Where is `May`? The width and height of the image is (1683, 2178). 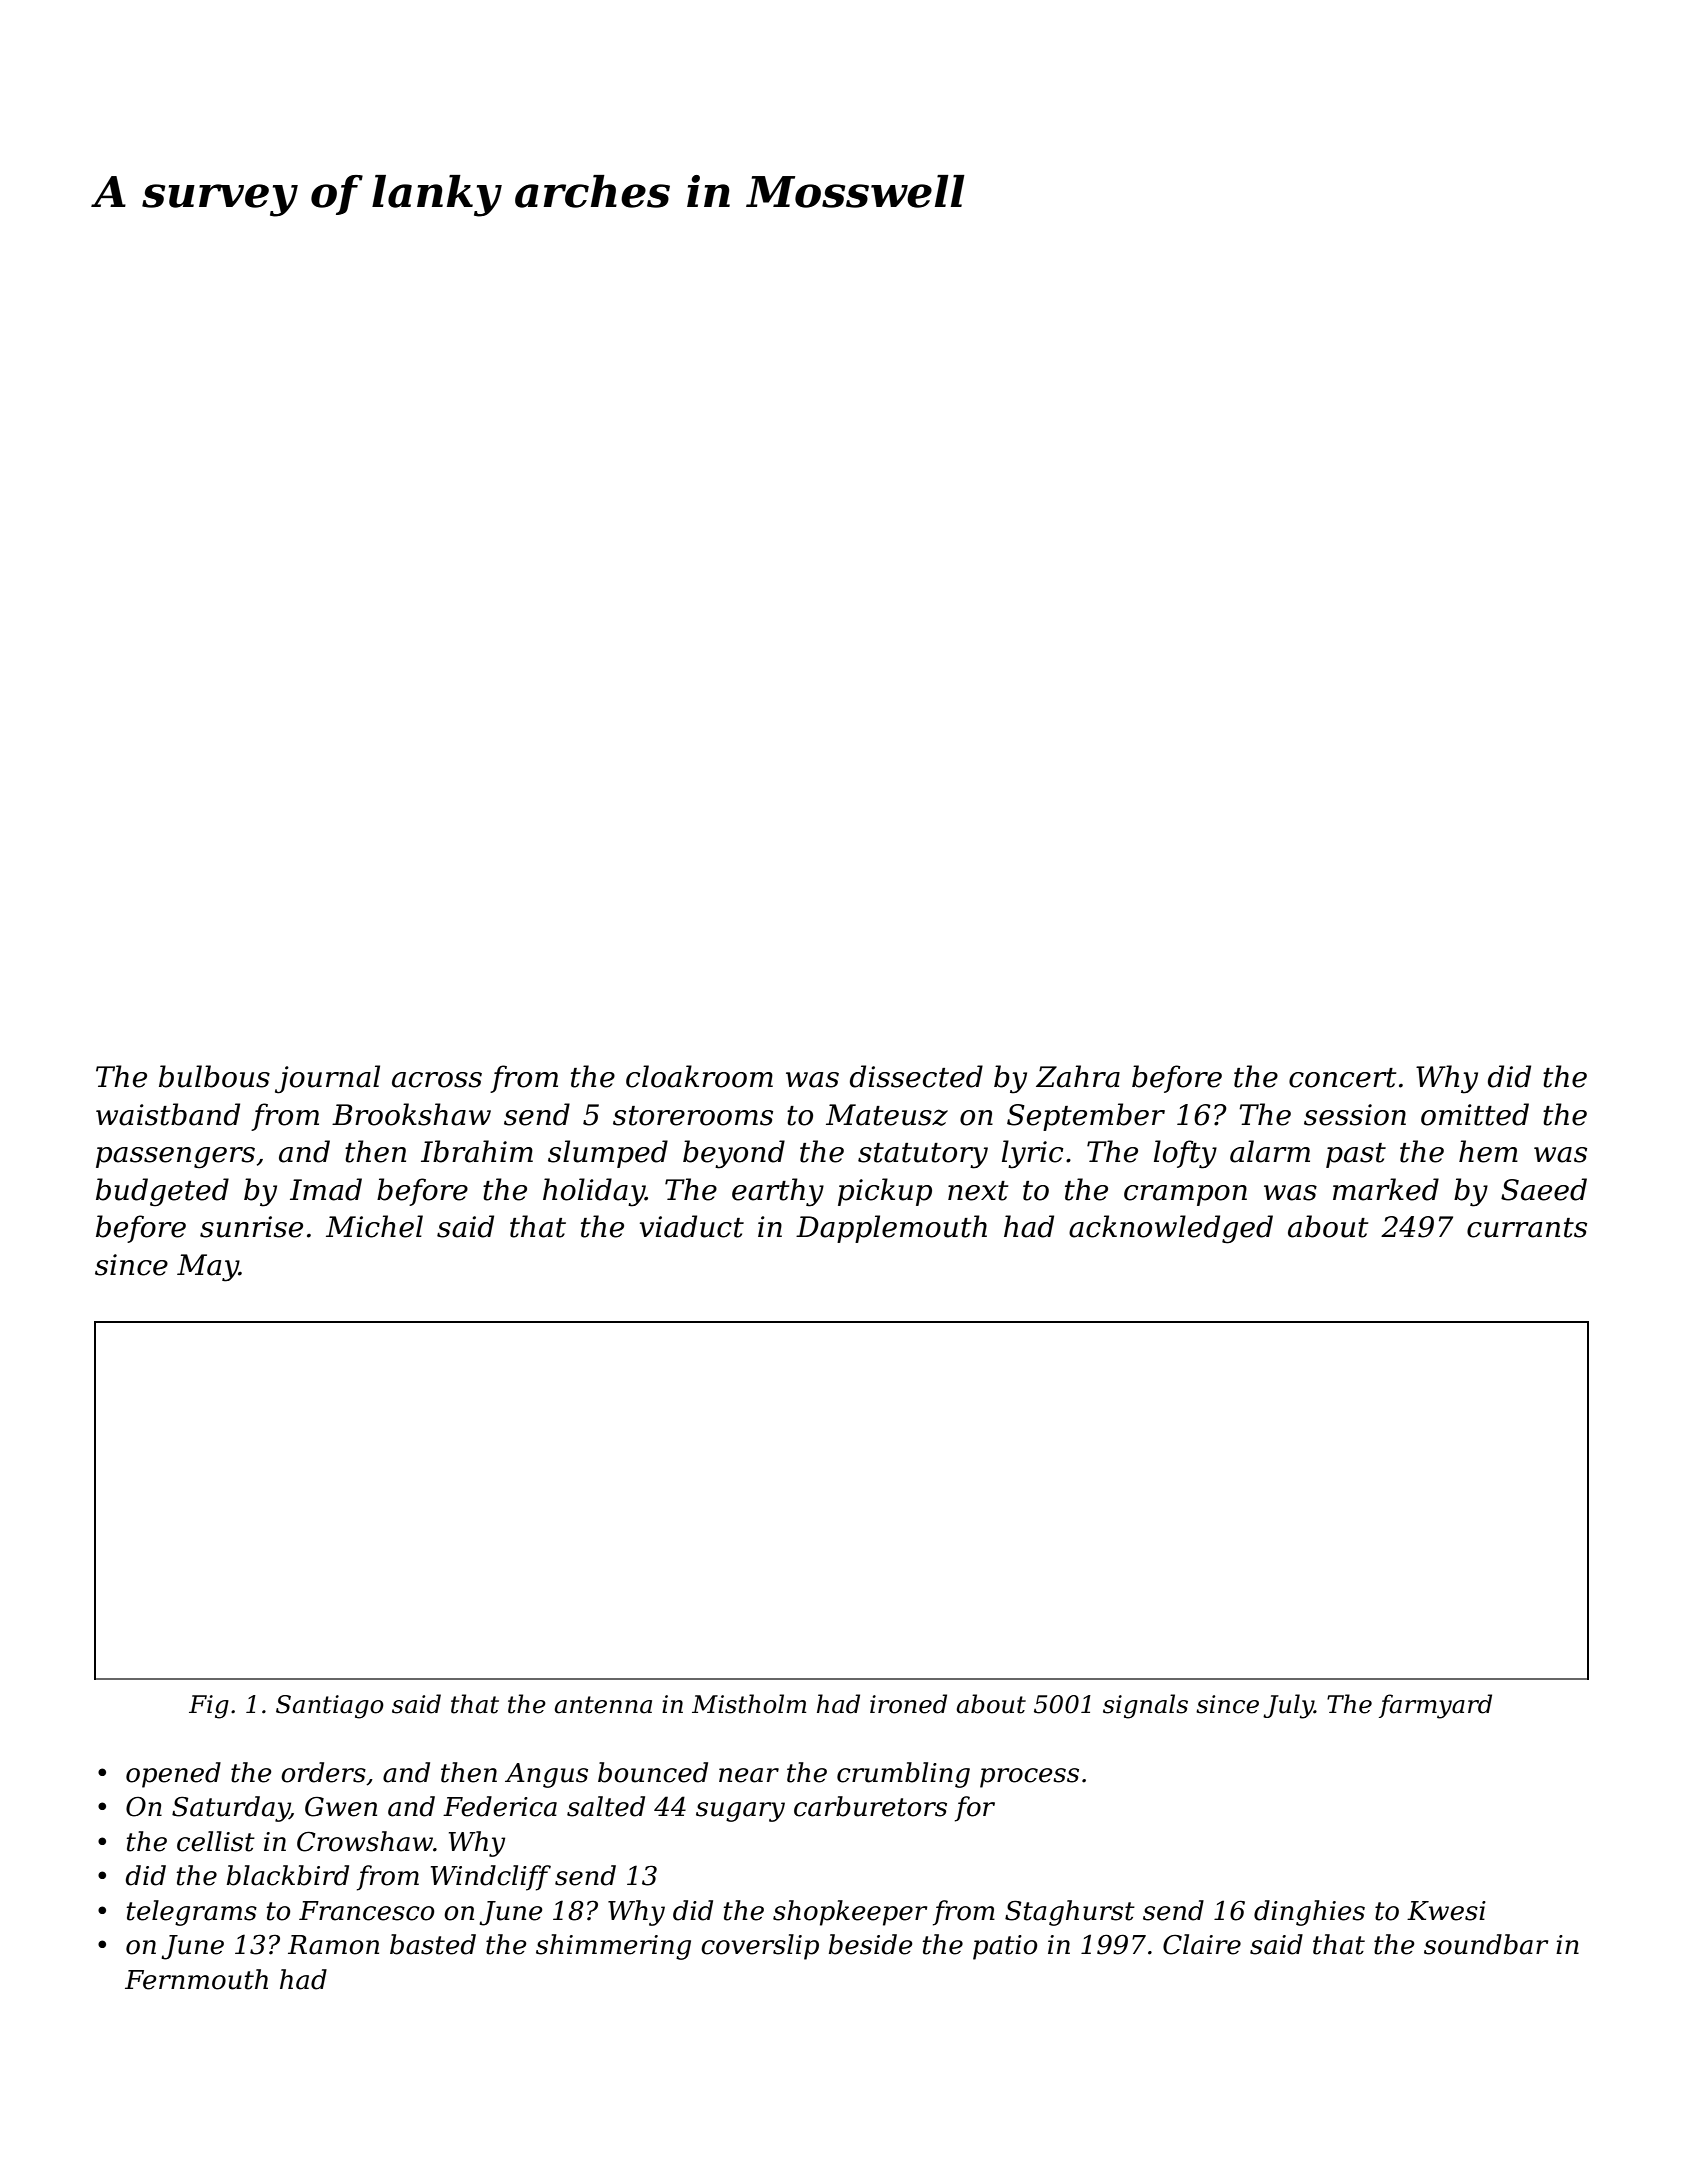 May is located at coordinates (208, 1268).
